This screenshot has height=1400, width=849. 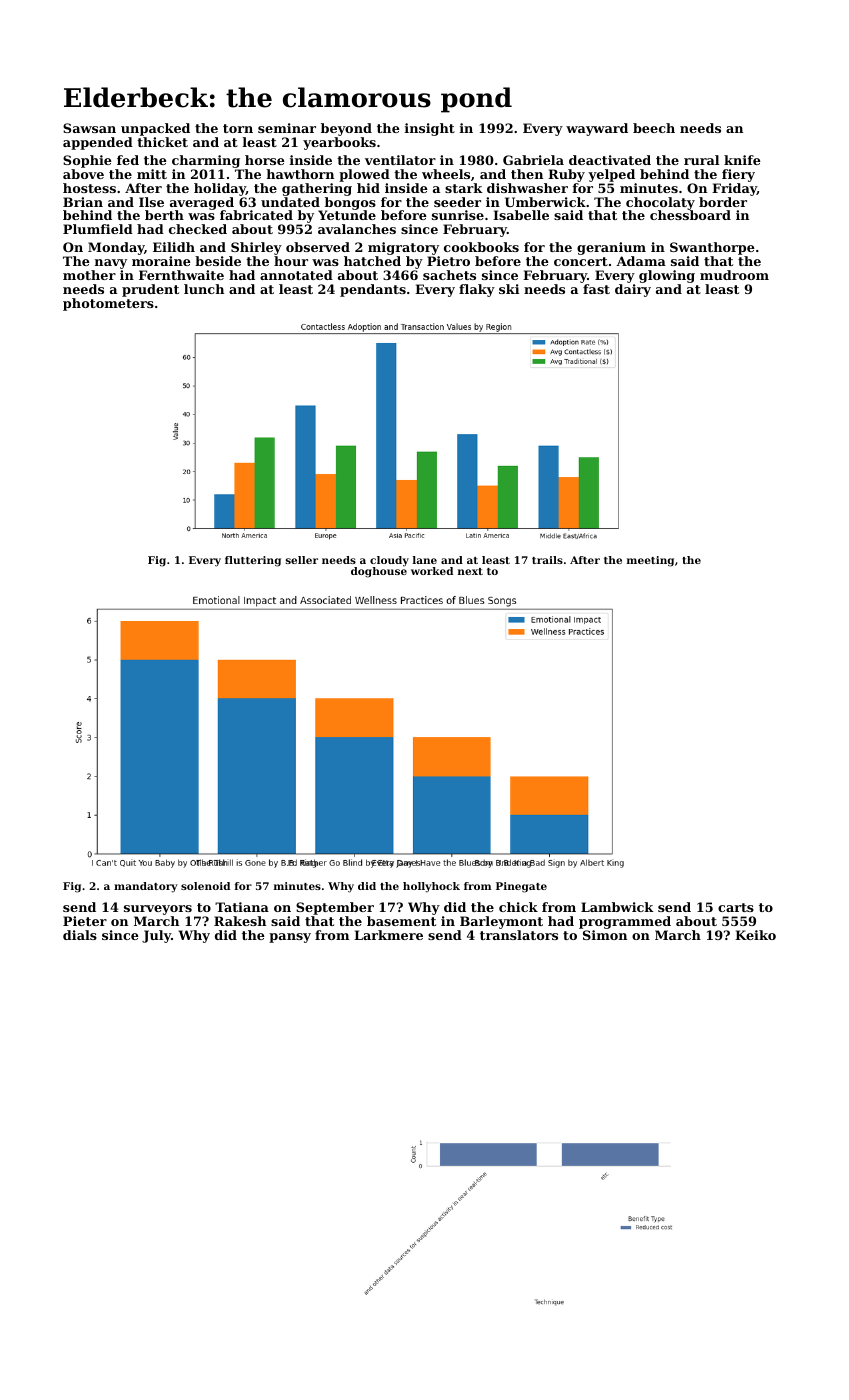 I want to click on wayward, so click(x=597, y=129).
